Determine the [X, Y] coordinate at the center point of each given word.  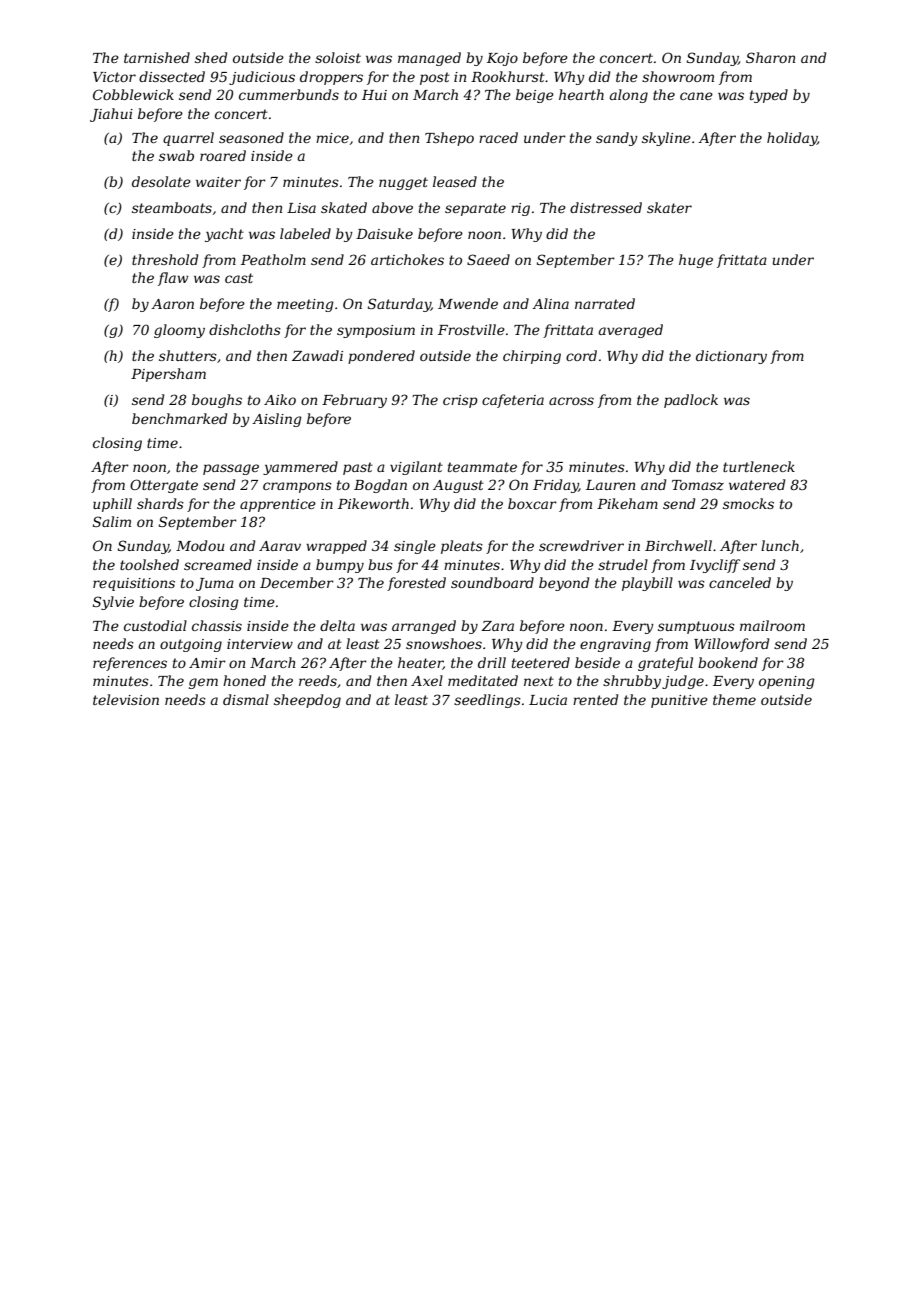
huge [696, 261]
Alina [550, 303]
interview [260, 644]
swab [176, 155]
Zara [497, 626]
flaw [173, 279]
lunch [780, 545]
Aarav [280, 546]
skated [344, 207]
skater [669, 207]
